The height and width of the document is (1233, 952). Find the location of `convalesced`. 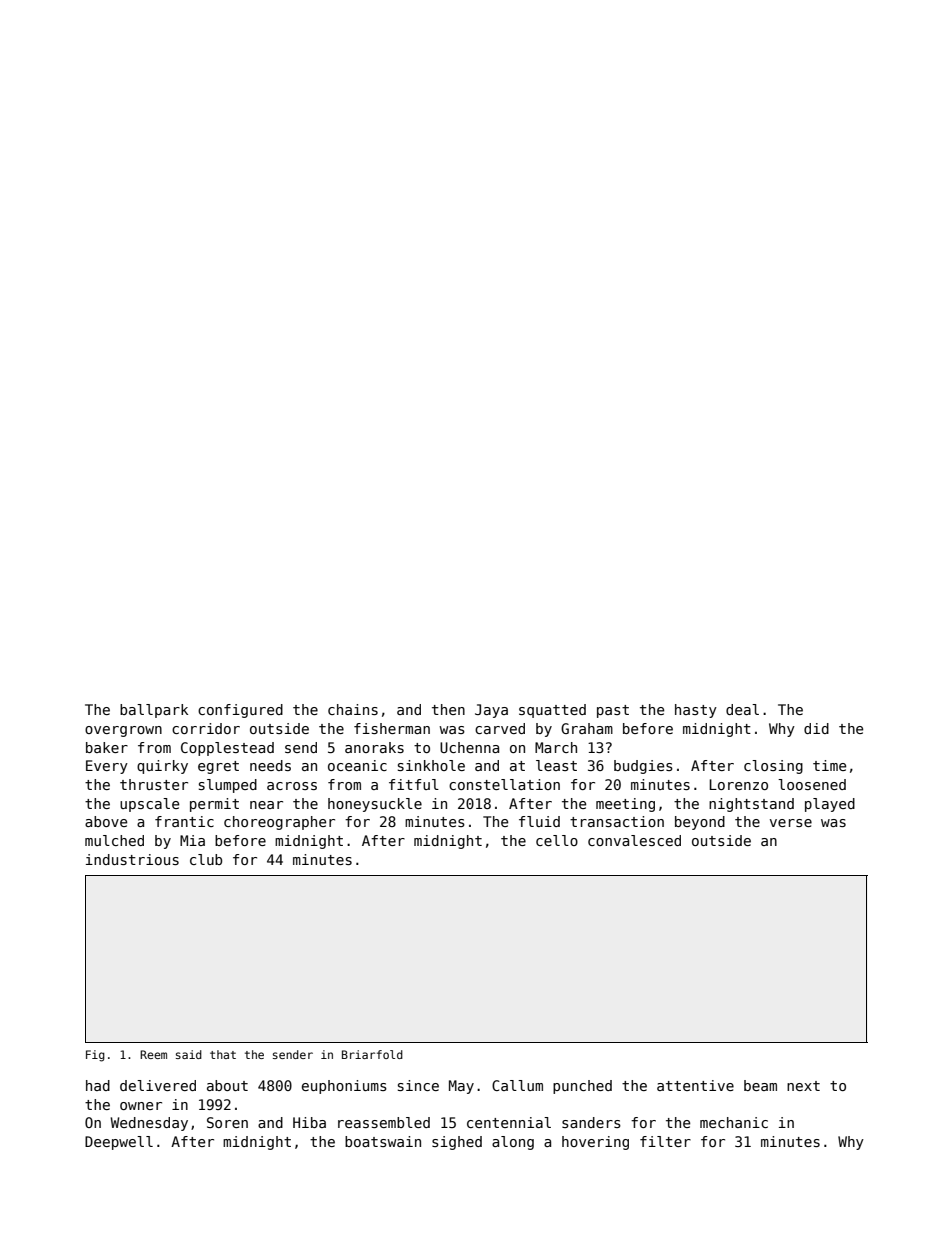

convalesced is located at coordinates (634, 840).
